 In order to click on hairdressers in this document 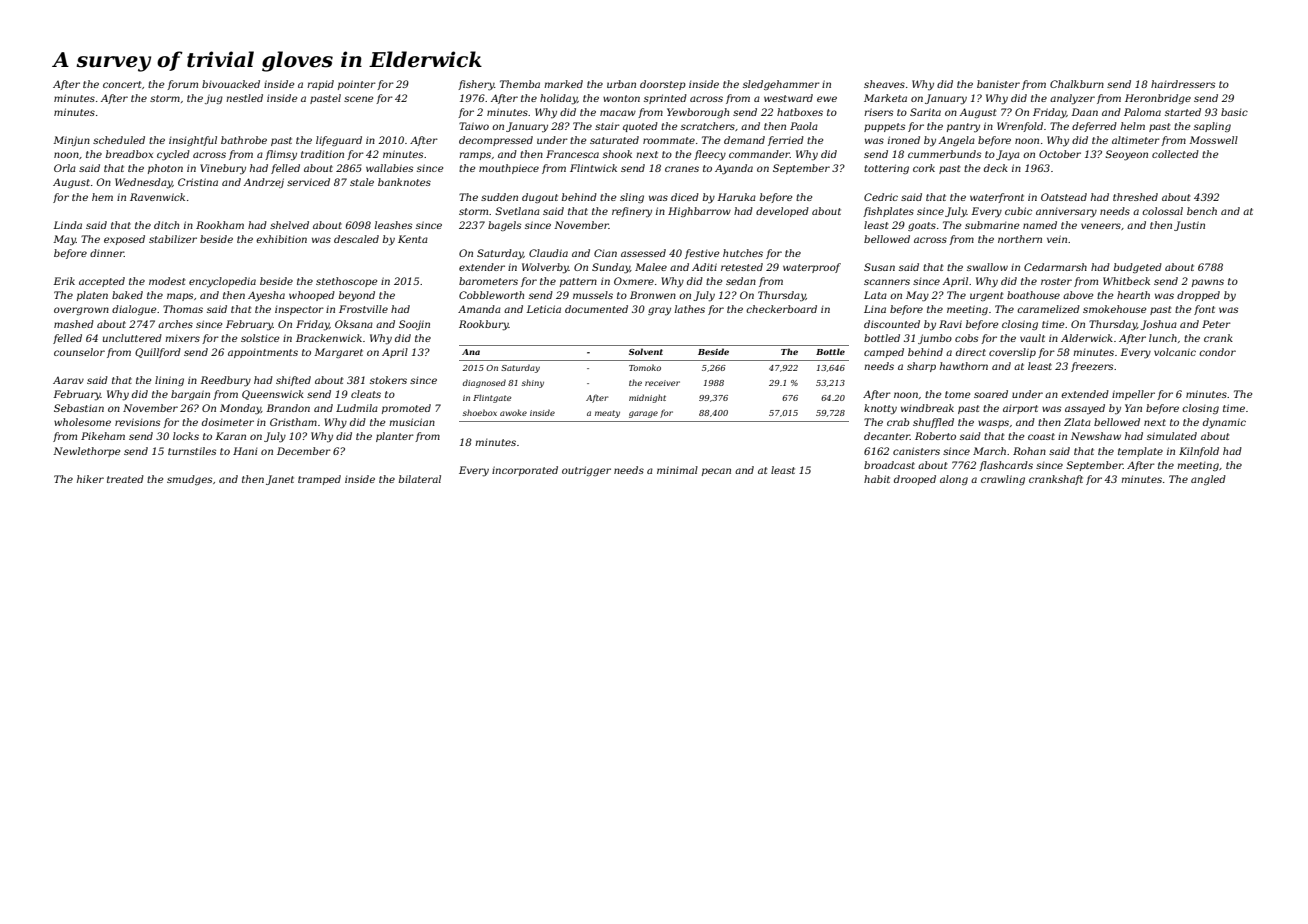, I will do `click(1183, 84)`.
